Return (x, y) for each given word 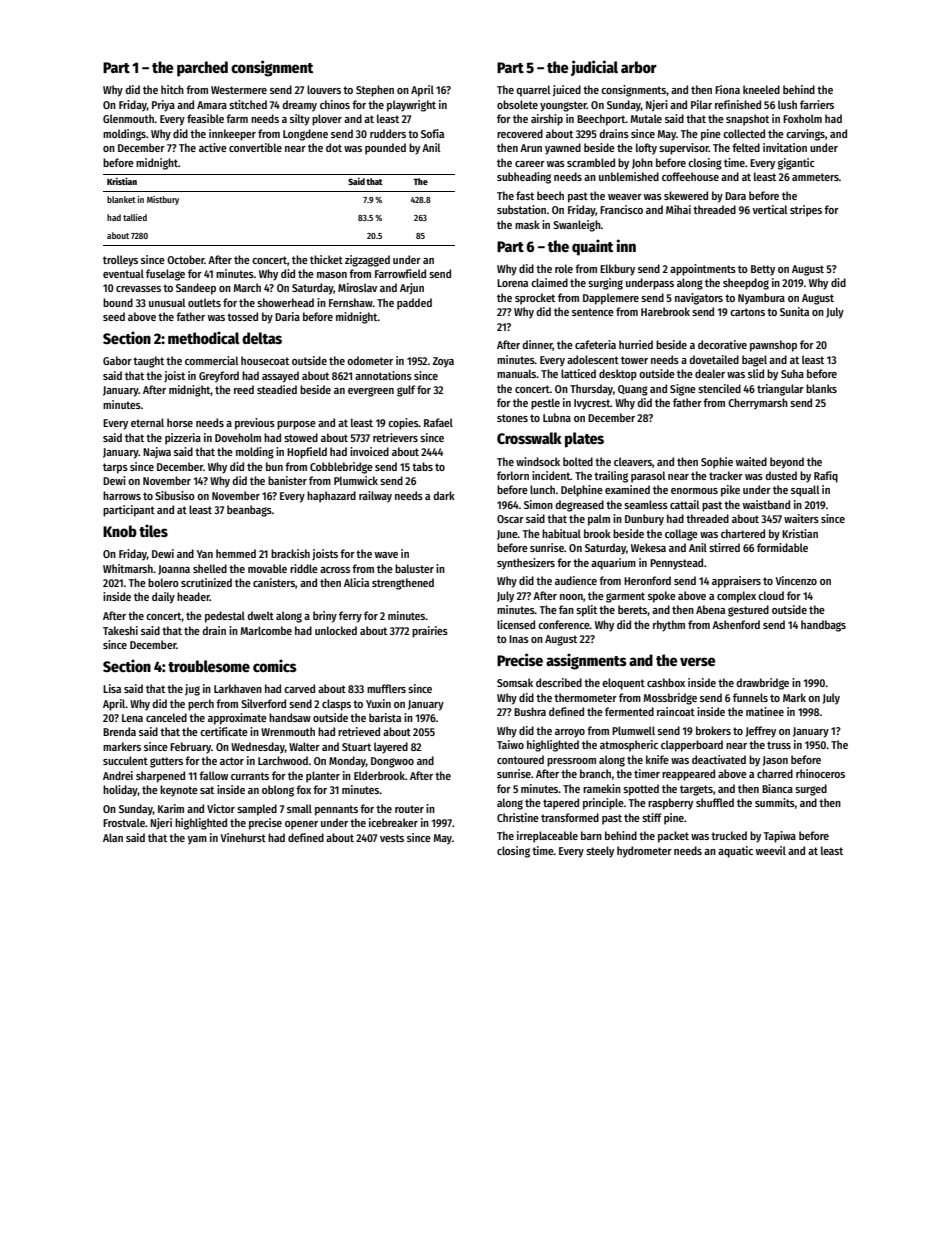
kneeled (761, 89)
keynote (179, 791)
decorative (722, 344)
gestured (748, 611)
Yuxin (378, 703)
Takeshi (120, 630)
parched (202, 69)
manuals (517, 373)
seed (114, 316)
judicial (594, 68)
